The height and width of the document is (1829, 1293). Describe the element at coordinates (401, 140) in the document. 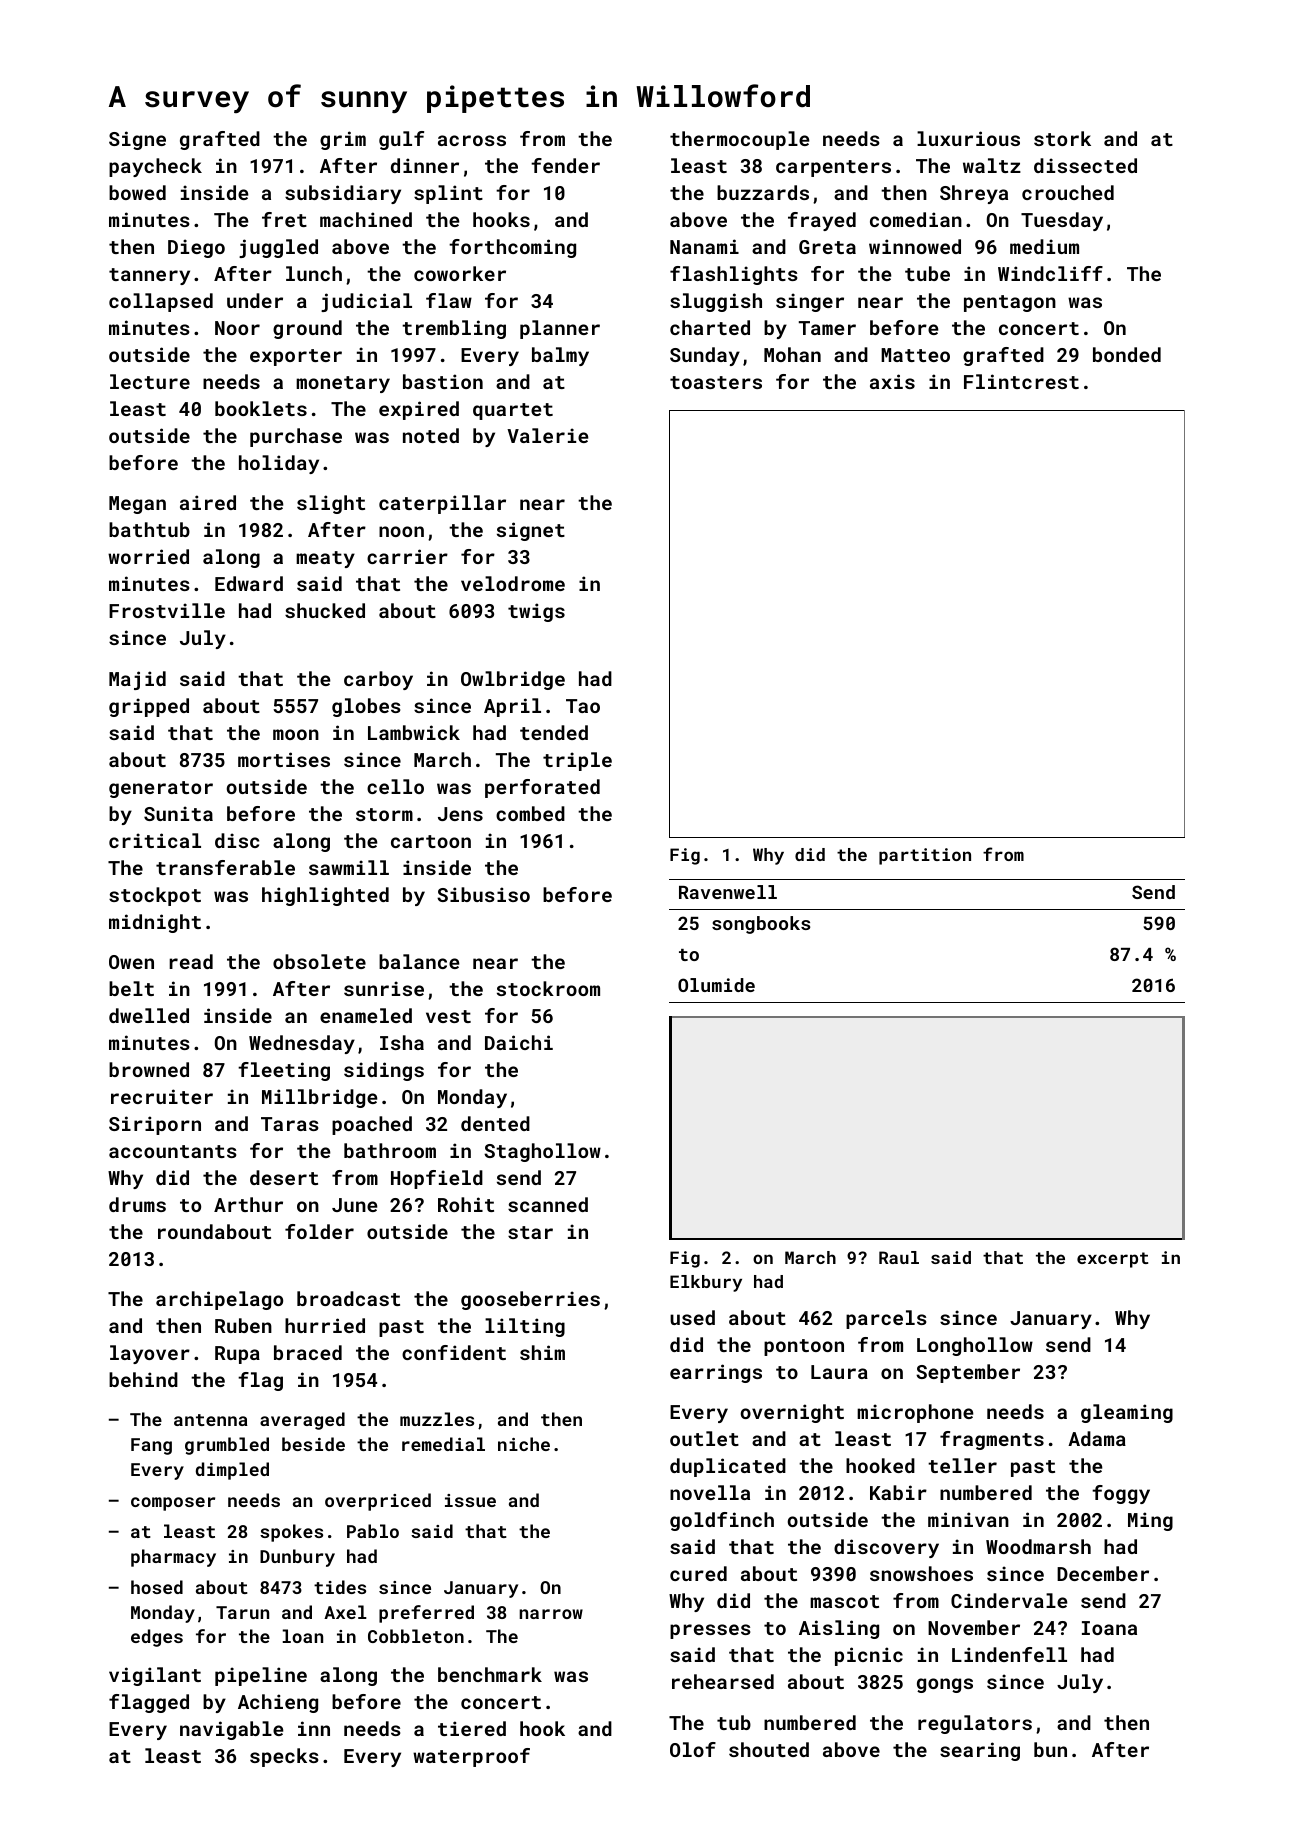

I see `gulf` at that location.
